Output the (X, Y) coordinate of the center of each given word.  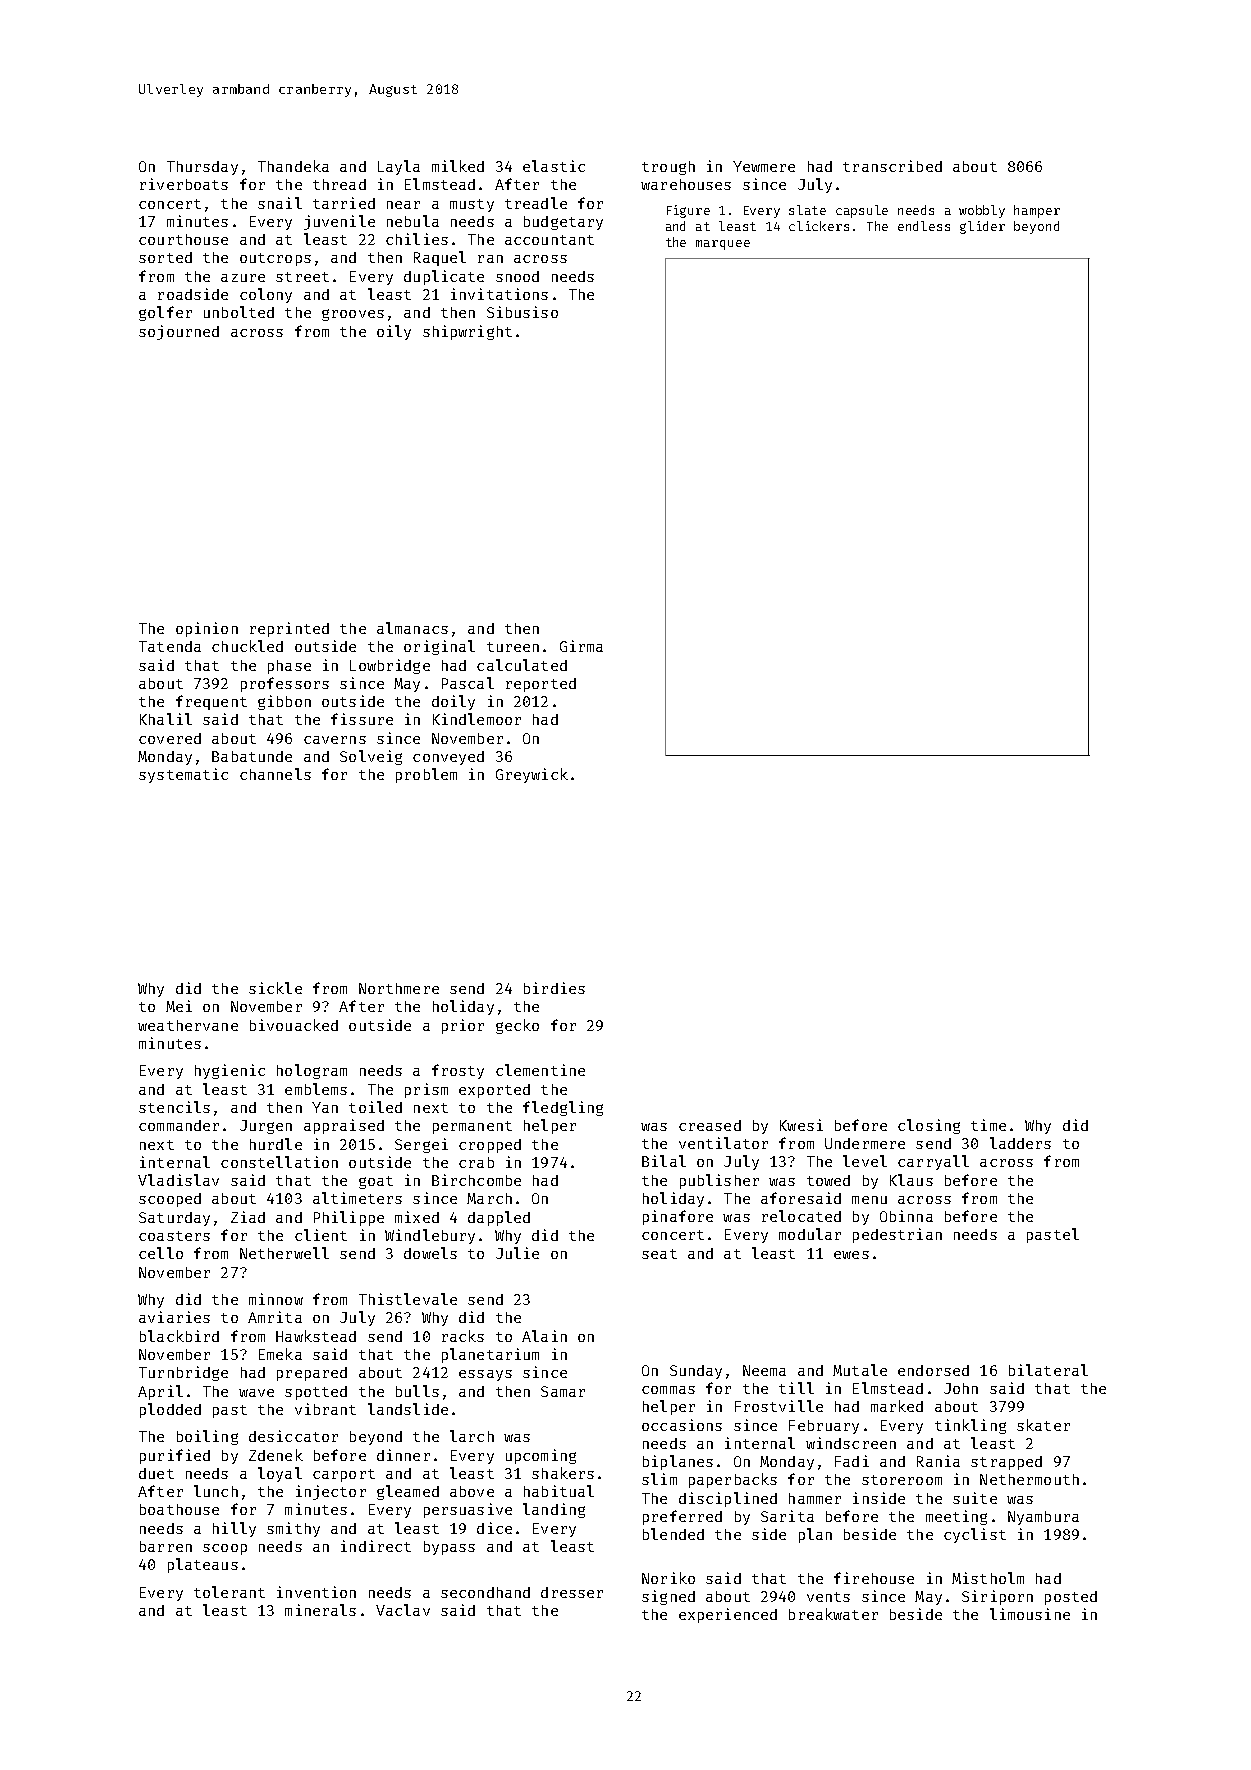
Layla (399, 167)
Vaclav (403, 1610)
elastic (554, 166)
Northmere (399, 988)
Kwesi (801, 1125)
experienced (728, 1615)
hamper (1037, 211)
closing (929, 1126)
